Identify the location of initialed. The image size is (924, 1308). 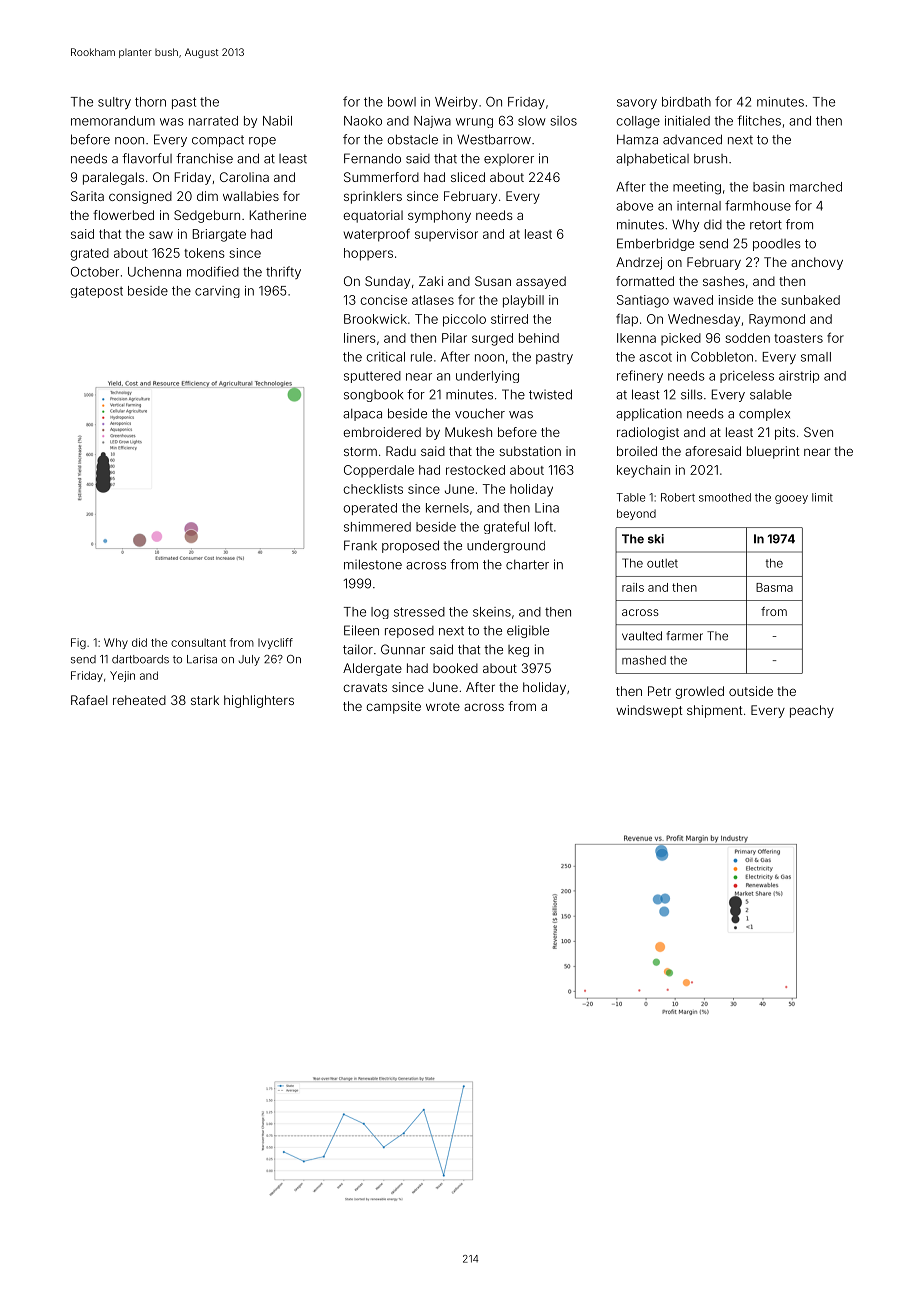
(687, 121).
